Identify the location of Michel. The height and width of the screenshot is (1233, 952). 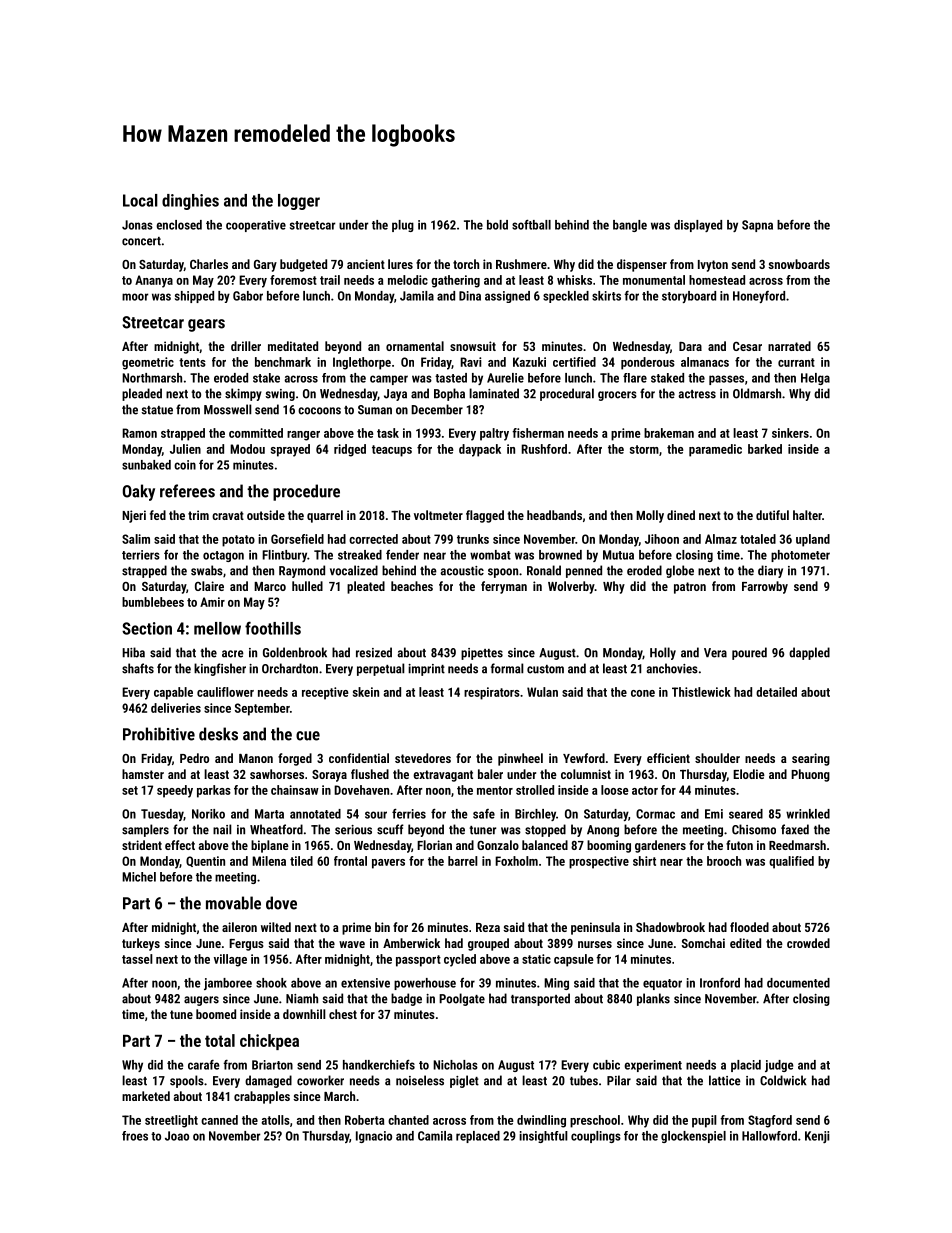
(139, 877).
